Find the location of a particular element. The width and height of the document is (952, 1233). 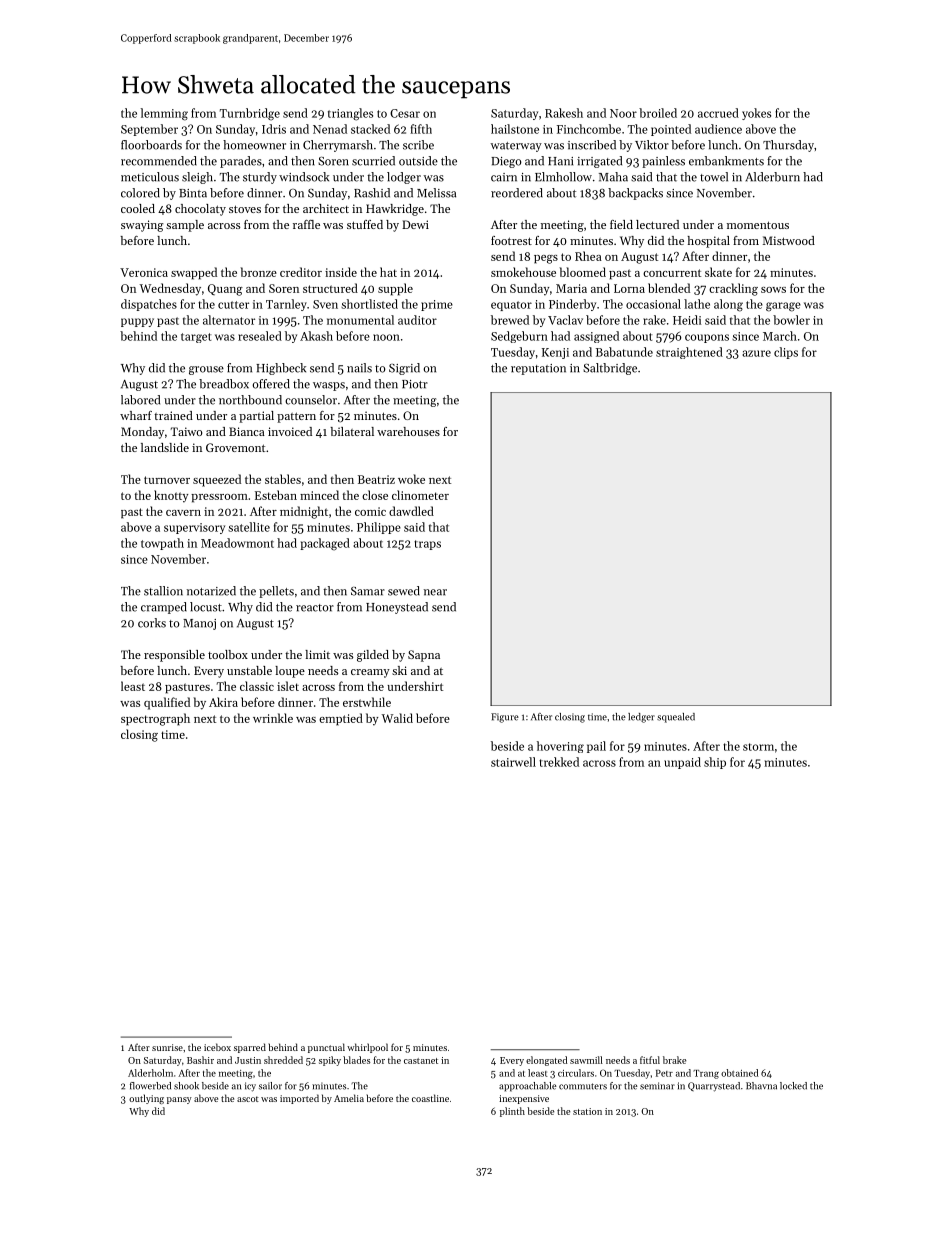

Hani is located at coordinates (560, 161).
